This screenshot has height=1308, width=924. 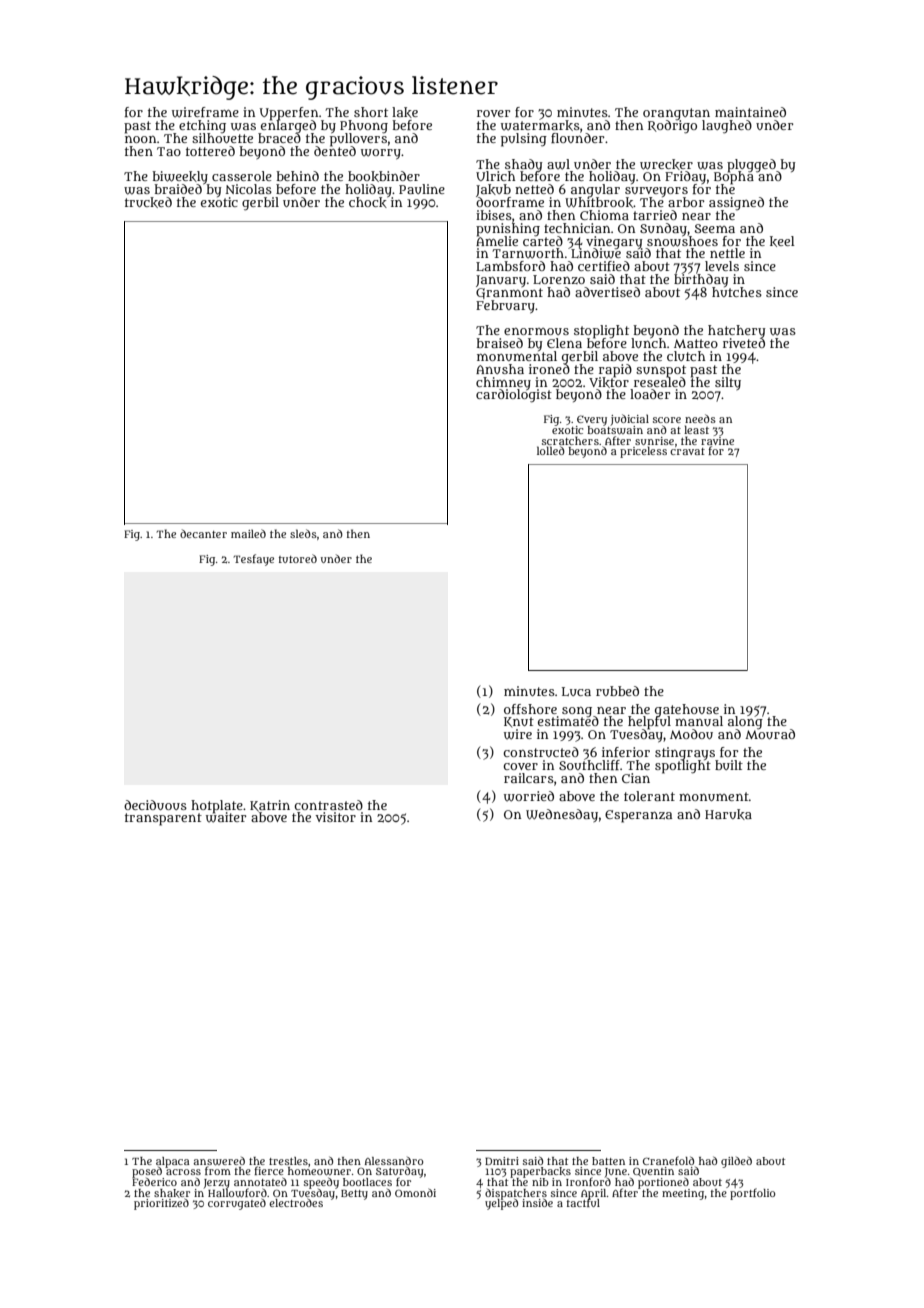 I want to click on Tesfaye, so click(x=253, y=560).
